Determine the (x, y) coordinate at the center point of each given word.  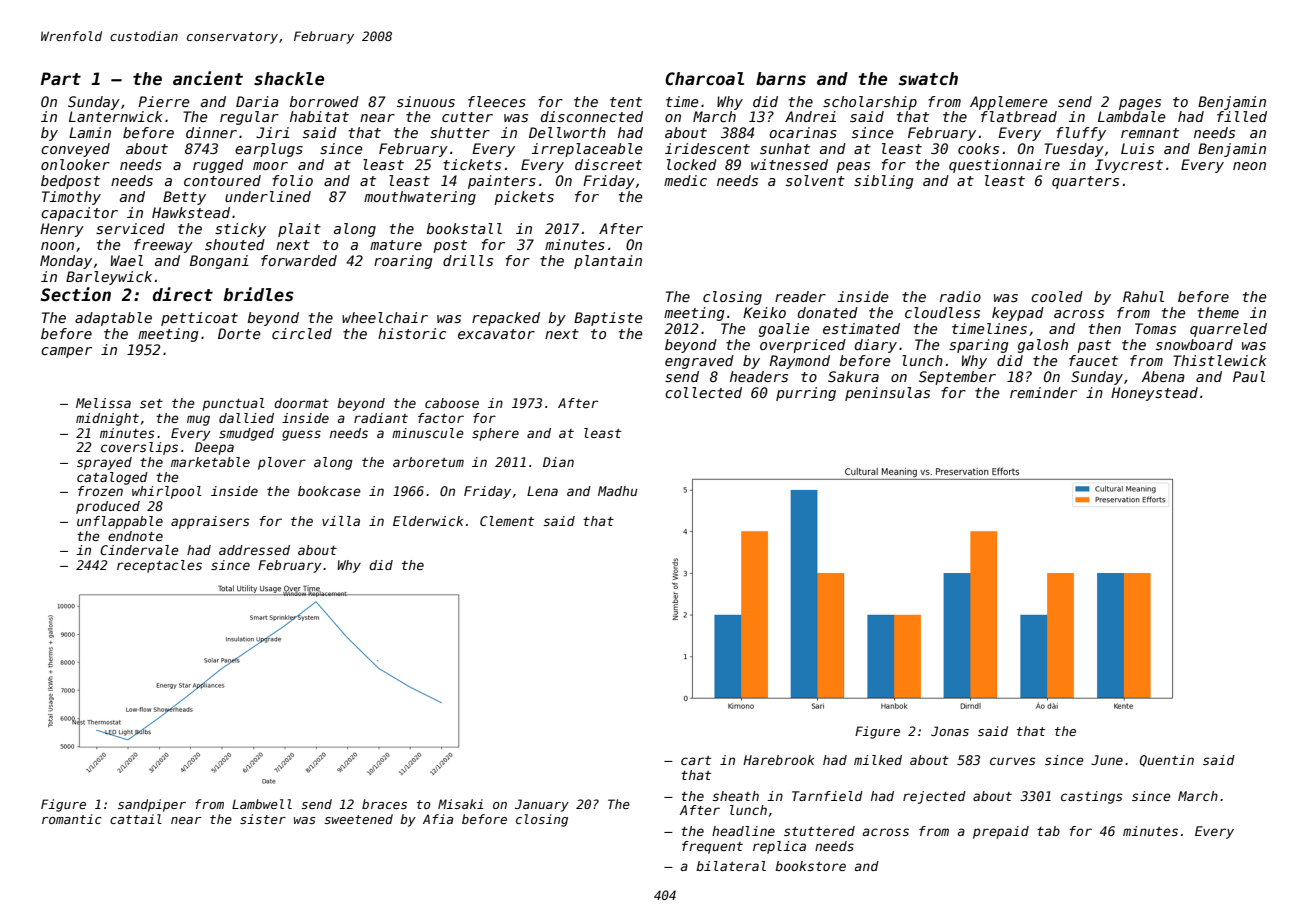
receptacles (159, 566)
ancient (208, 78)
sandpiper (152, 805)
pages (1140, 104)
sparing (979, 346)
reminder (1043, 392)
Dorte (239, 333)
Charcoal (704, 79)
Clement (507, 521)
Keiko (764, 312)
